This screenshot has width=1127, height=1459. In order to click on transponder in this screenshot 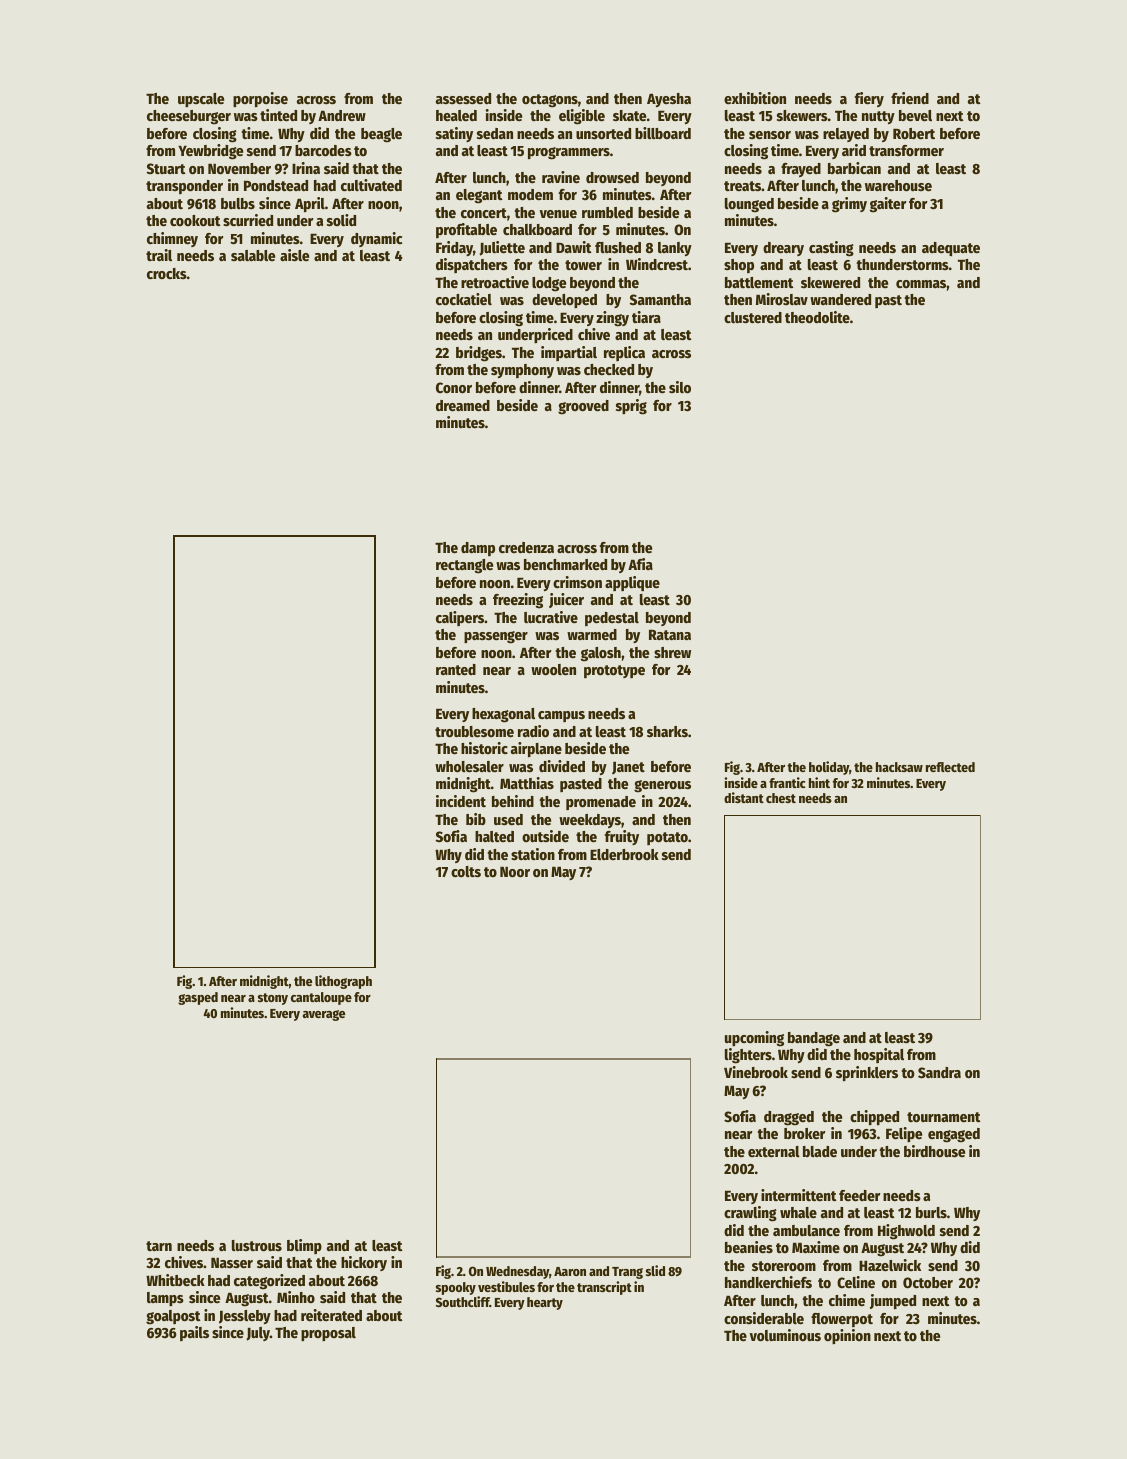, I will do `click(184, 187)`.
